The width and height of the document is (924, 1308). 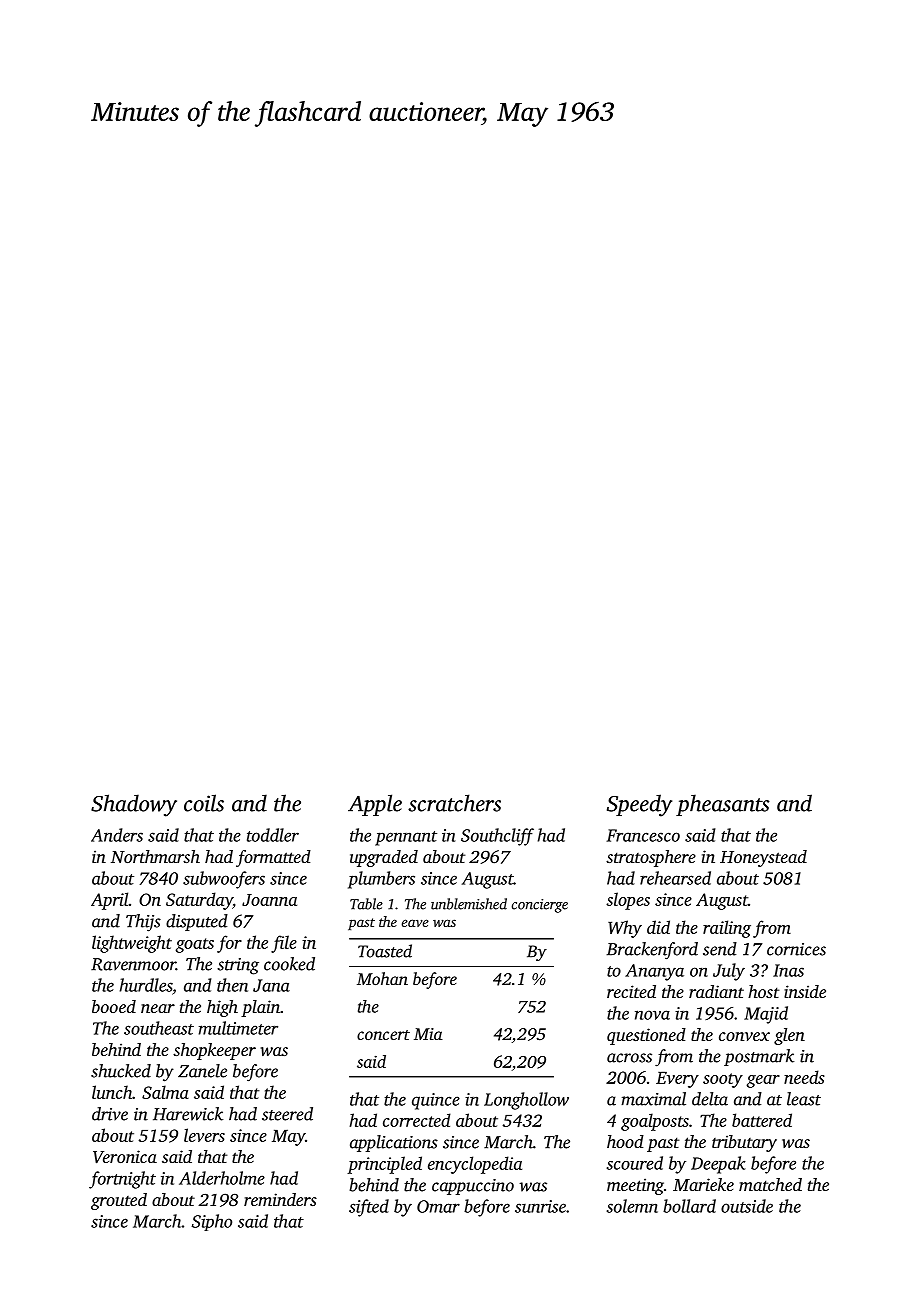 What do you see at coordinates (158, 1008) in the document?
I see `near` at bounding box center [158, 1008].
